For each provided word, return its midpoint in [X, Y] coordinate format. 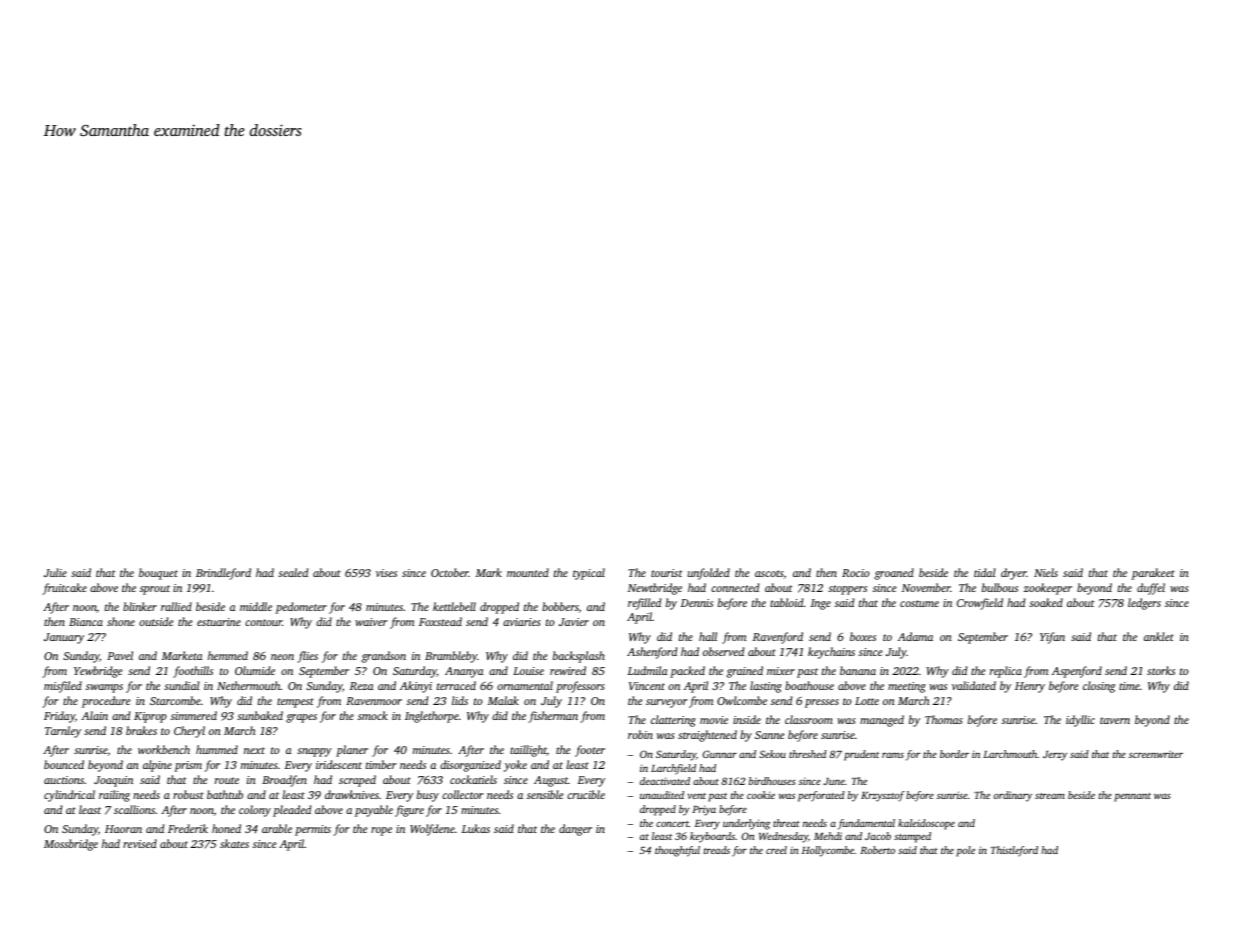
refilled [644, 604]
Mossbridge [71, 845]
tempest [295, 703]
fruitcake [64, 589]
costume [919, 603]
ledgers [1144, 604]
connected [735, 587]
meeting [907, 687]
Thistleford [1014, 851]
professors [580, 687]
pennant [1132, 797]
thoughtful [677, 851]
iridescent [339, 764]
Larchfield [673, 769]
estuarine [219, 622]
